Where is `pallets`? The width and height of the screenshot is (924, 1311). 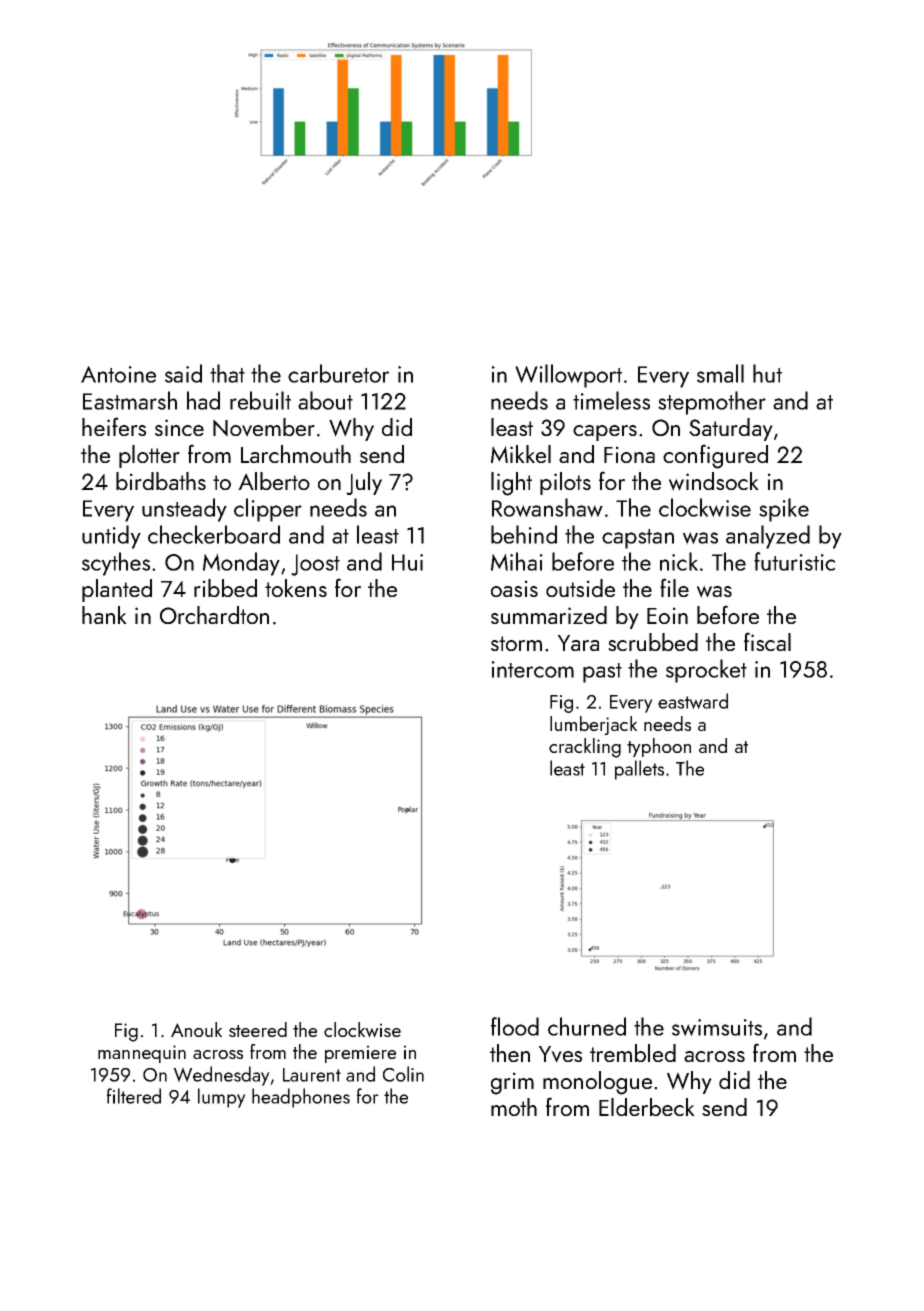
pallets is located at coordinates (639, 770).
